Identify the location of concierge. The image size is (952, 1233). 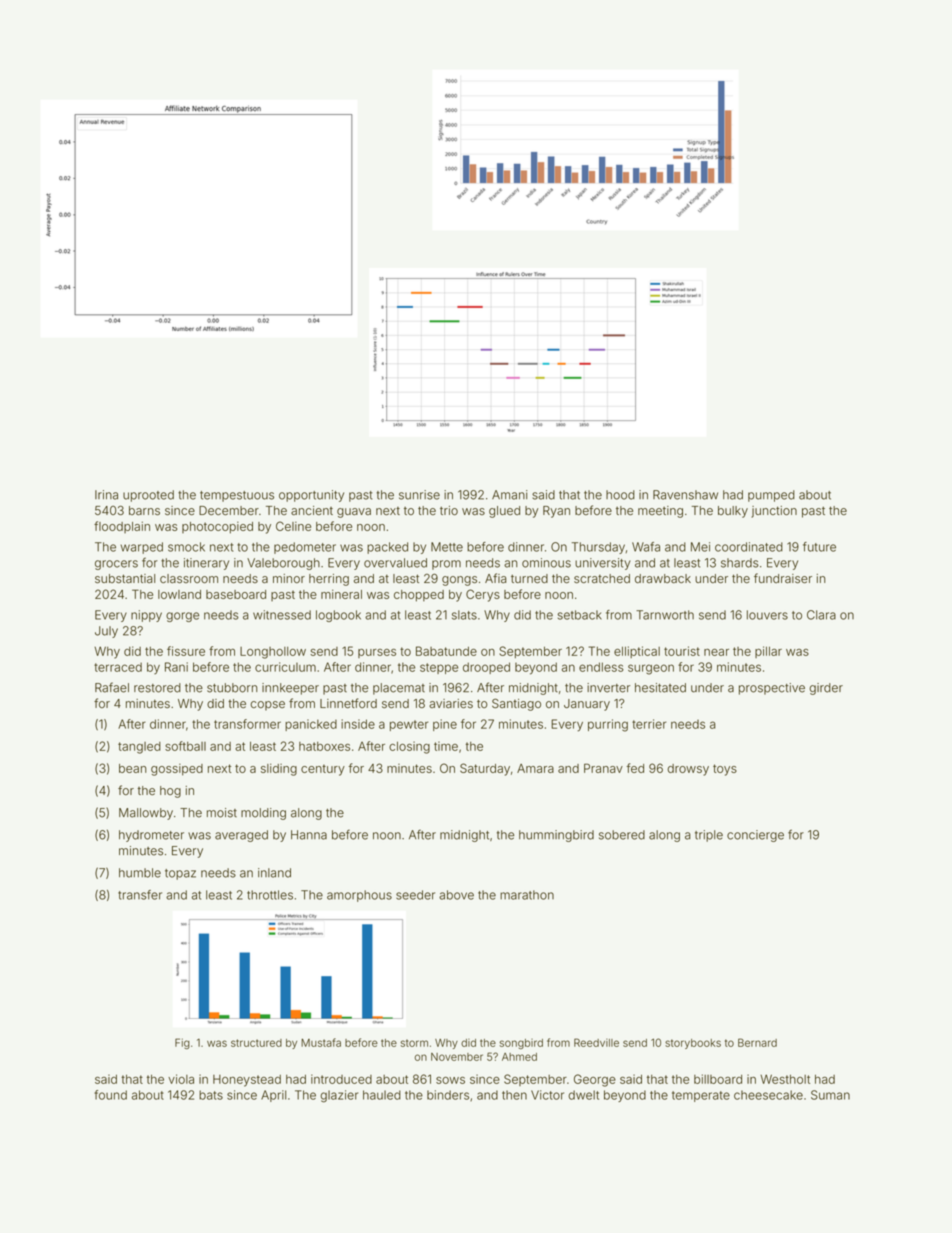
(755, 836).
